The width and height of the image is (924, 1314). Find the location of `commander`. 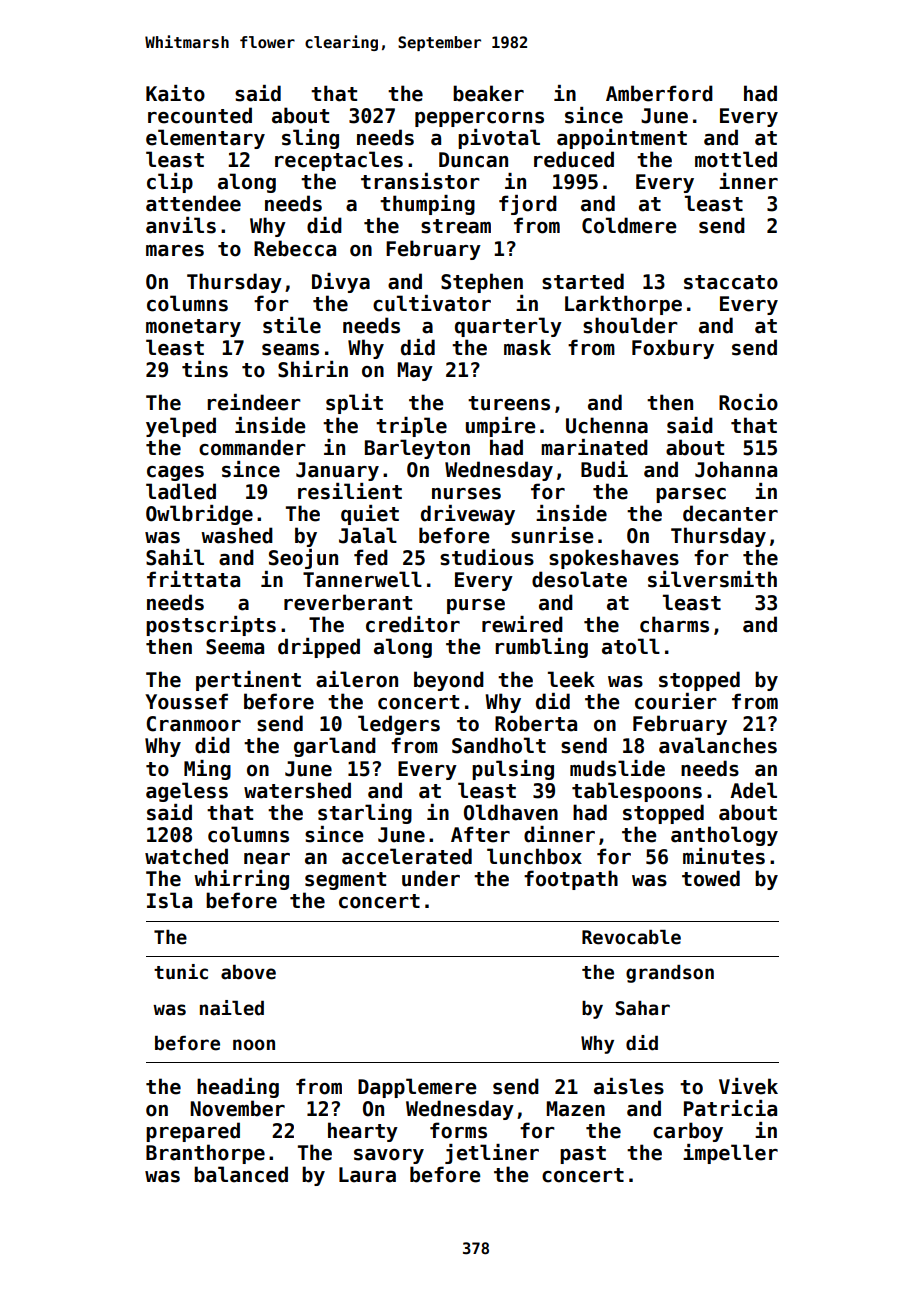

commander is located at coordinates (252, 447).
